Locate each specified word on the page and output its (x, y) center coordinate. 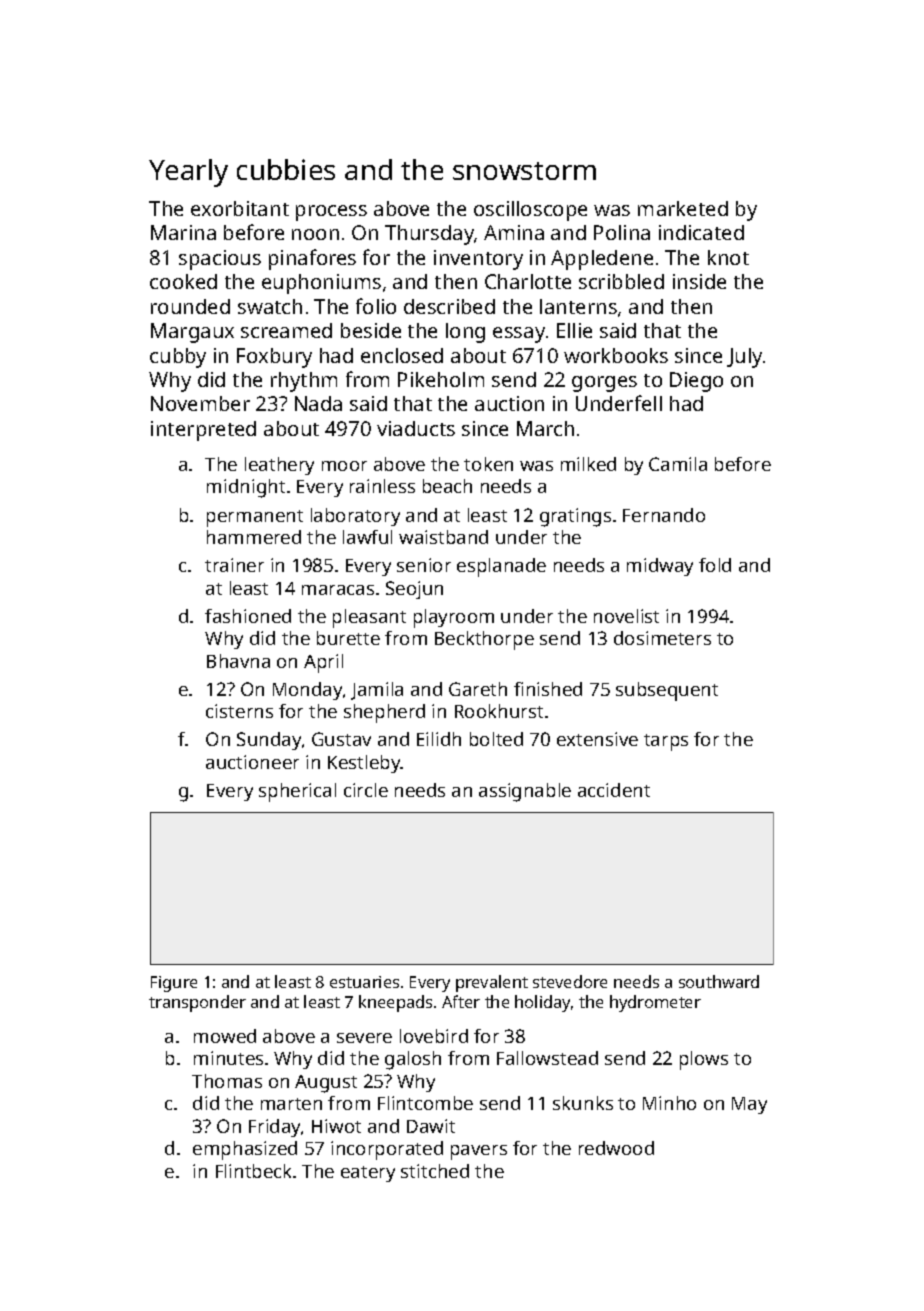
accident (614, 790)
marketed (683, 208)
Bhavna (238, 661)
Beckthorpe (484, 640)
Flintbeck (255, 1171)
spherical (297, 792)
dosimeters (662, 638)
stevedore (570, 981)
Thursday (429, 235)
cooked (183, 281)
